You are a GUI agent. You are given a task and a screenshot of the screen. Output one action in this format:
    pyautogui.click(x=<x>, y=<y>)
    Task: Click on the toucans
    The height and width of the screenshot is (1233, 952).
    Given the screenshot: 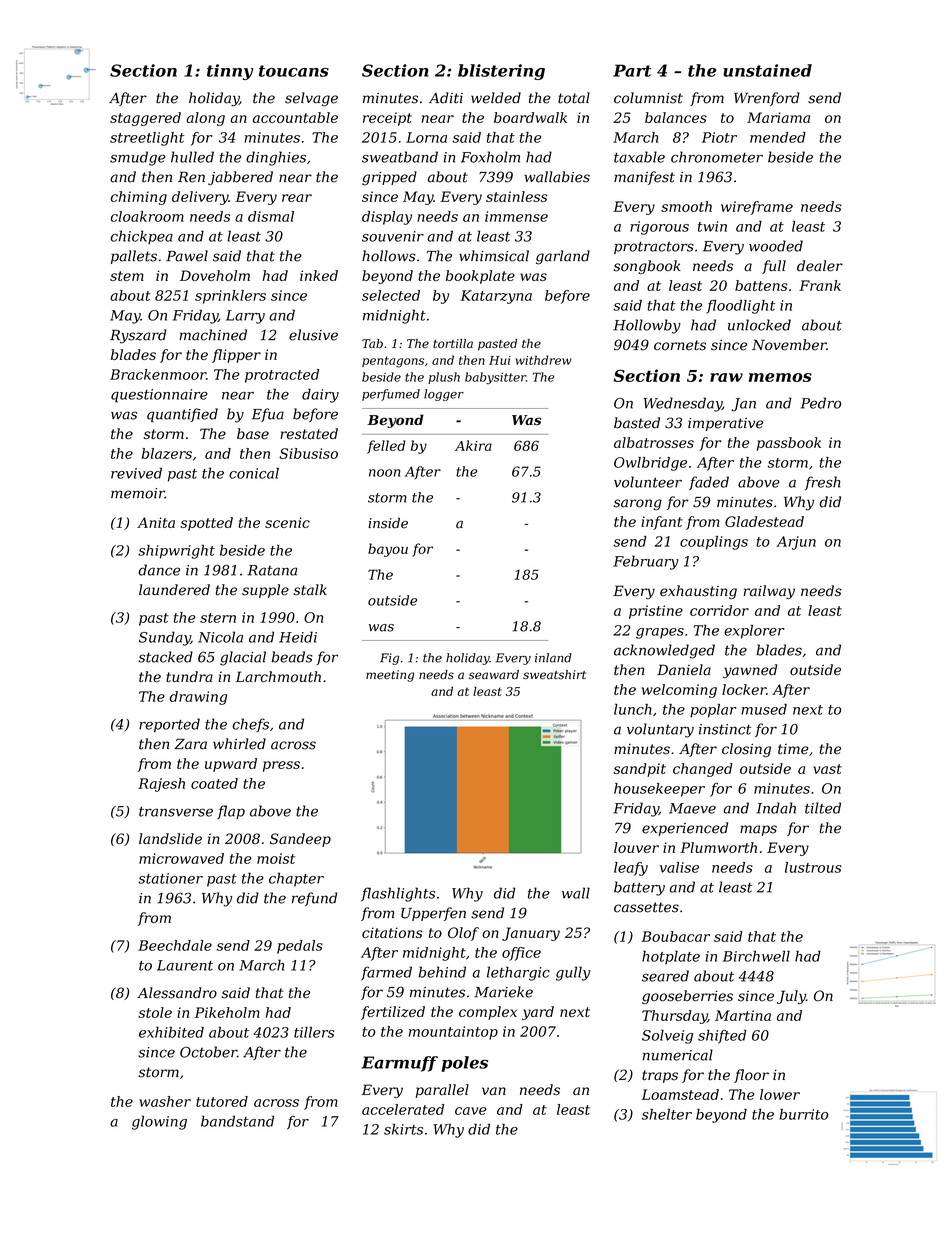 What is the action you would take?
    pyautogui.click(x=294, y=71)
